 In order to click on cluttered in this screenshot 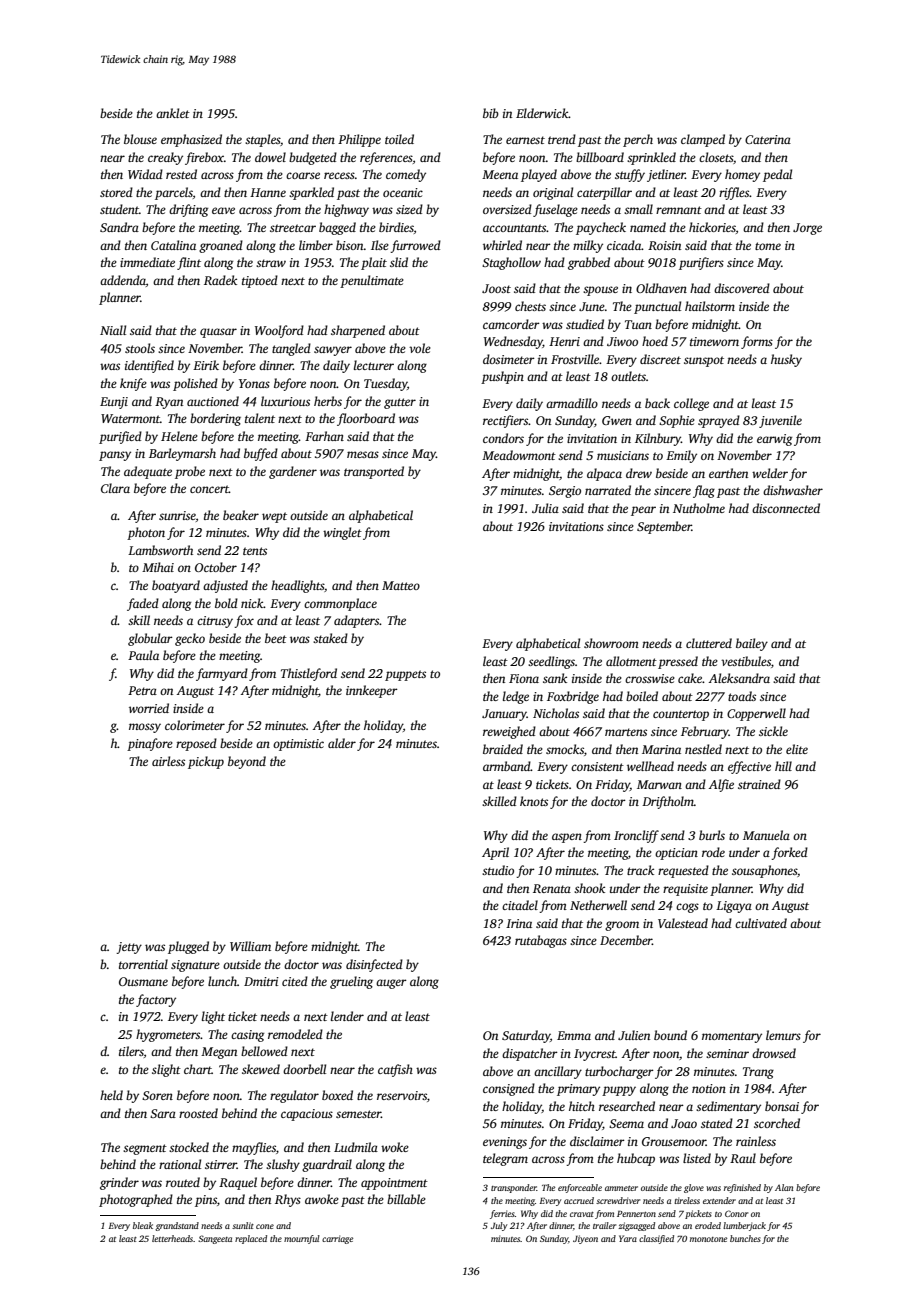, I will do `click(709, 643)`.
